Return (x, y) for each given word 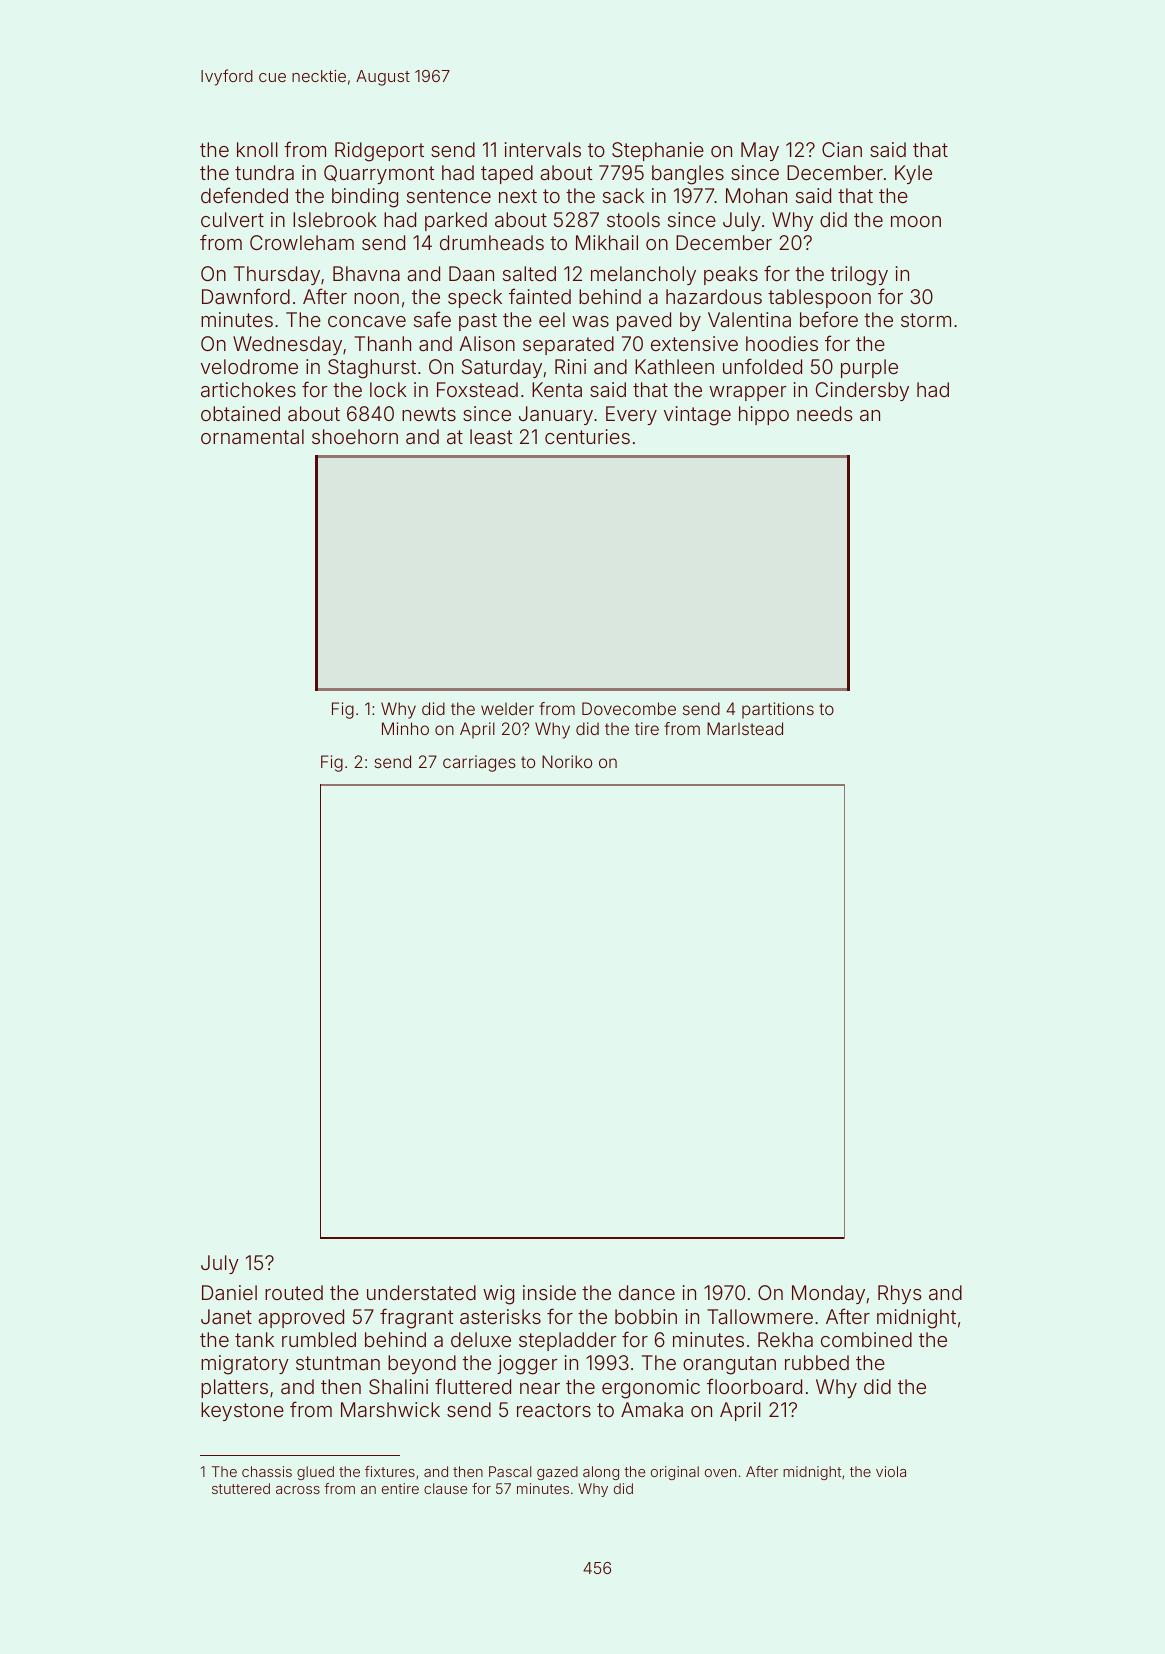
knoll (257, 149)
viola (891, 1471)
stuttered (241, 1488)
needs (824, 413)
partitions (778, 710)
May (760, 151)
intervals (543, 149)
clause (445, 1488)
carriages (479, 763)
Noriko (567, 761)
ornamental (252, 436)
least (491, 436)
